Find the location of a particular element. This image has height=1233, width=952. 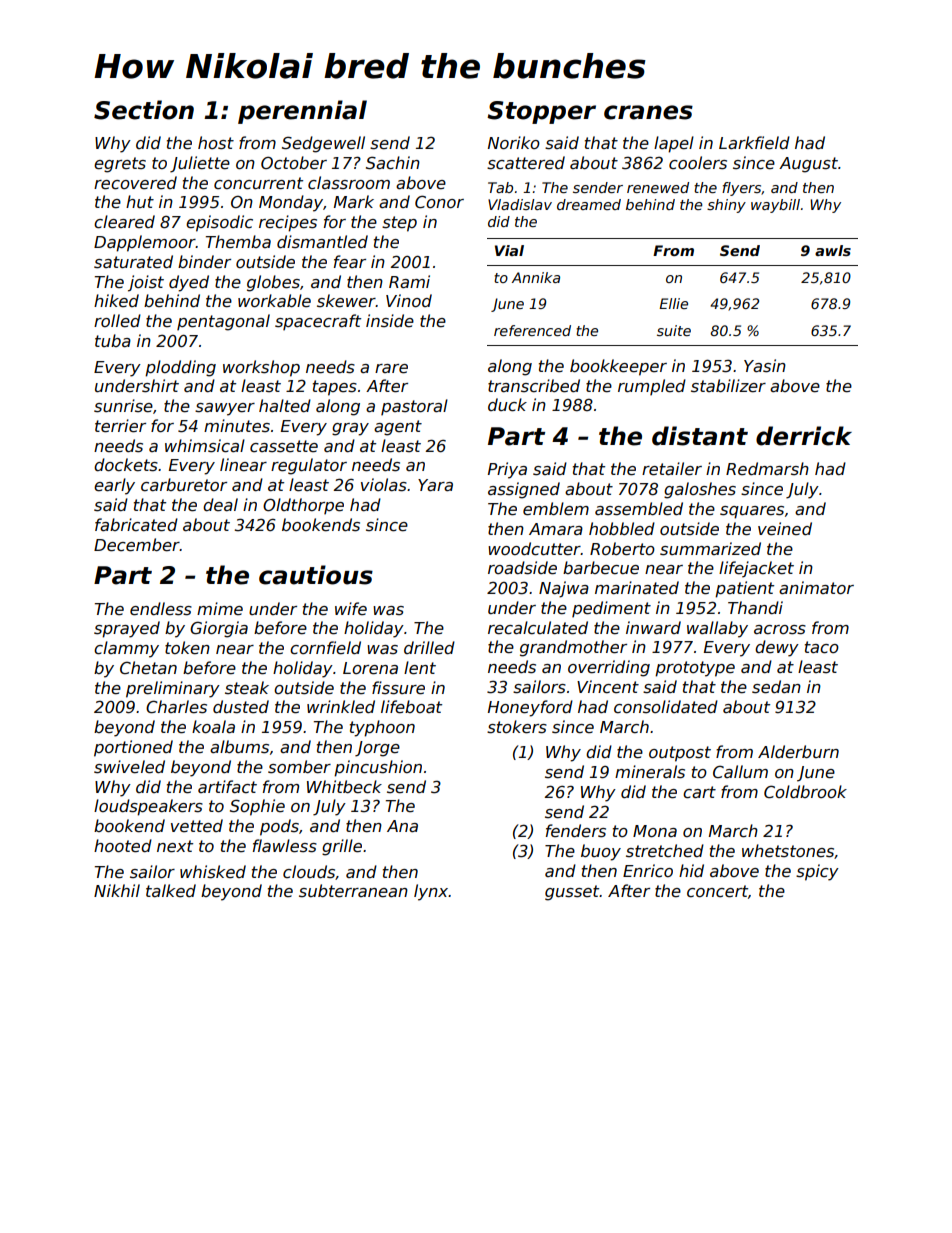

wife is located at coordinates (351, 608).
